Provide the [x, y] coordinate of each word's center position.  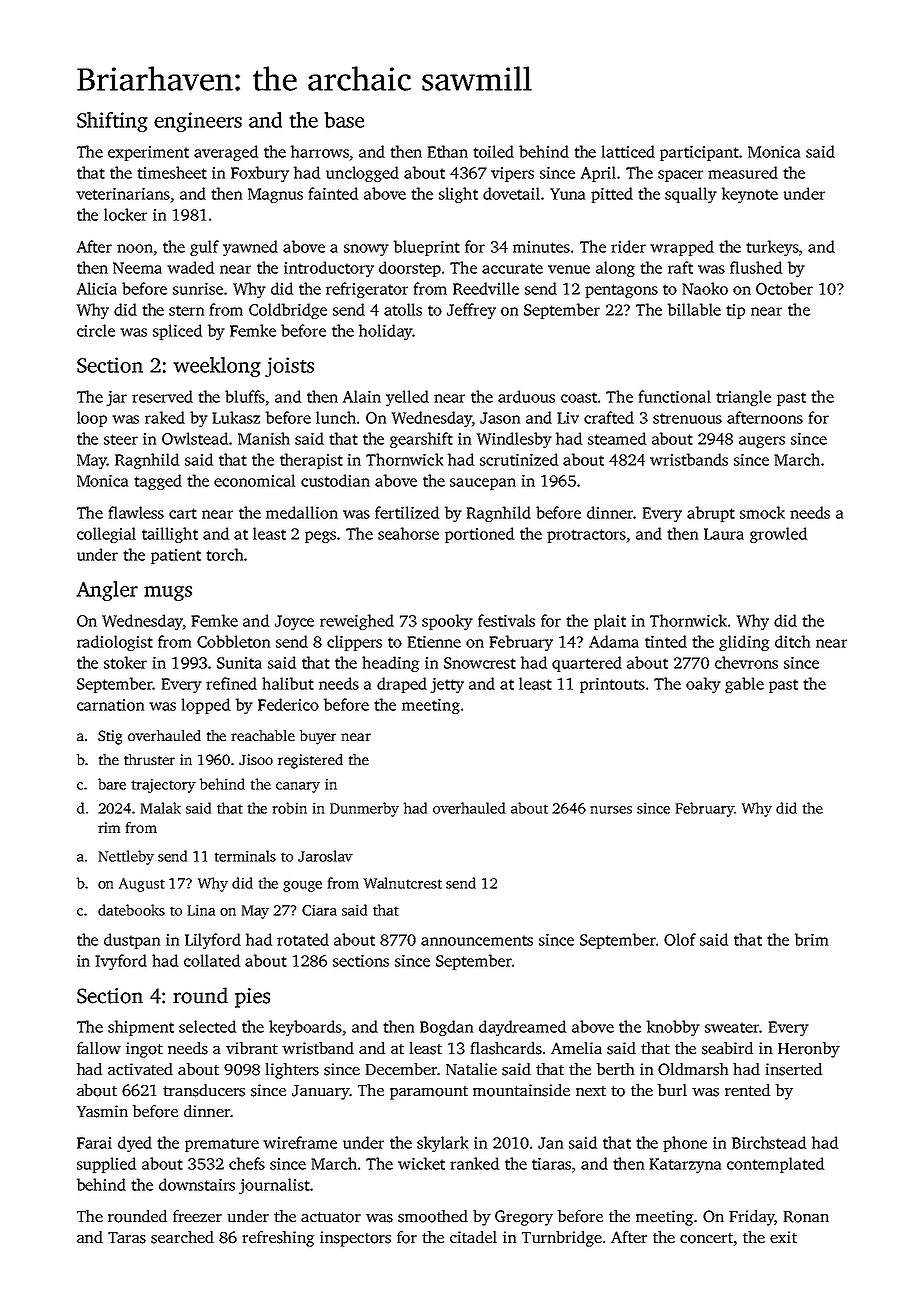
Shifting [112, 122]
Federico [288, 704]
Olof [680, 939]
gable [744, 685]
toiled [493, 151]
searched [182, 1237]
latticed [628, 151]
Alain [362, 396]
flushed [756, 267]
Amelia [576, 1048]
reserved [162, 396]
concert [706, 1238]
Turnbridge [562, 1239]
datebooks [131, 910]
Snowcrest [480, 663]
